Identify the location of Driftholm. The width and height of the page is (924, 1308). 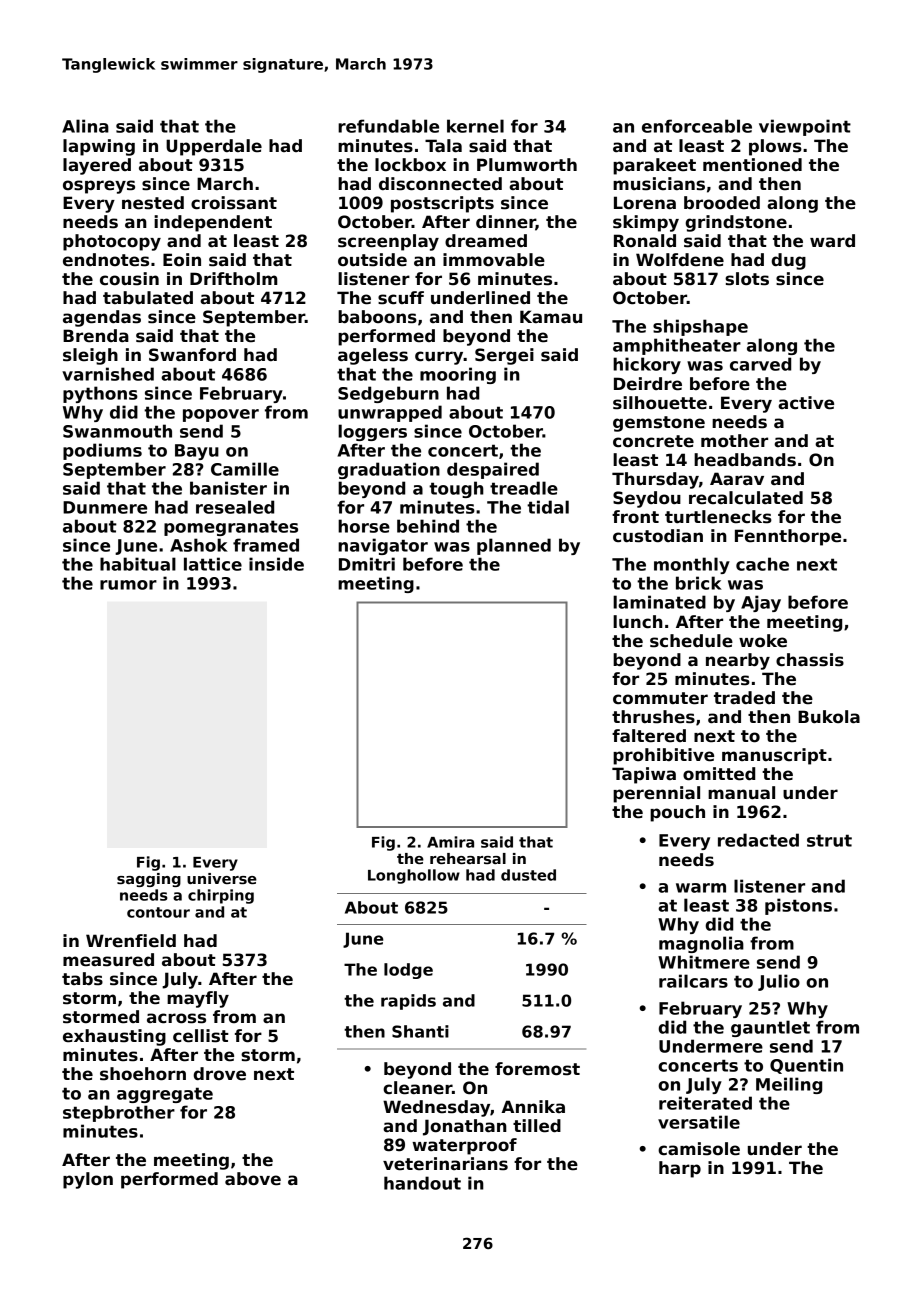
(234, 279).
